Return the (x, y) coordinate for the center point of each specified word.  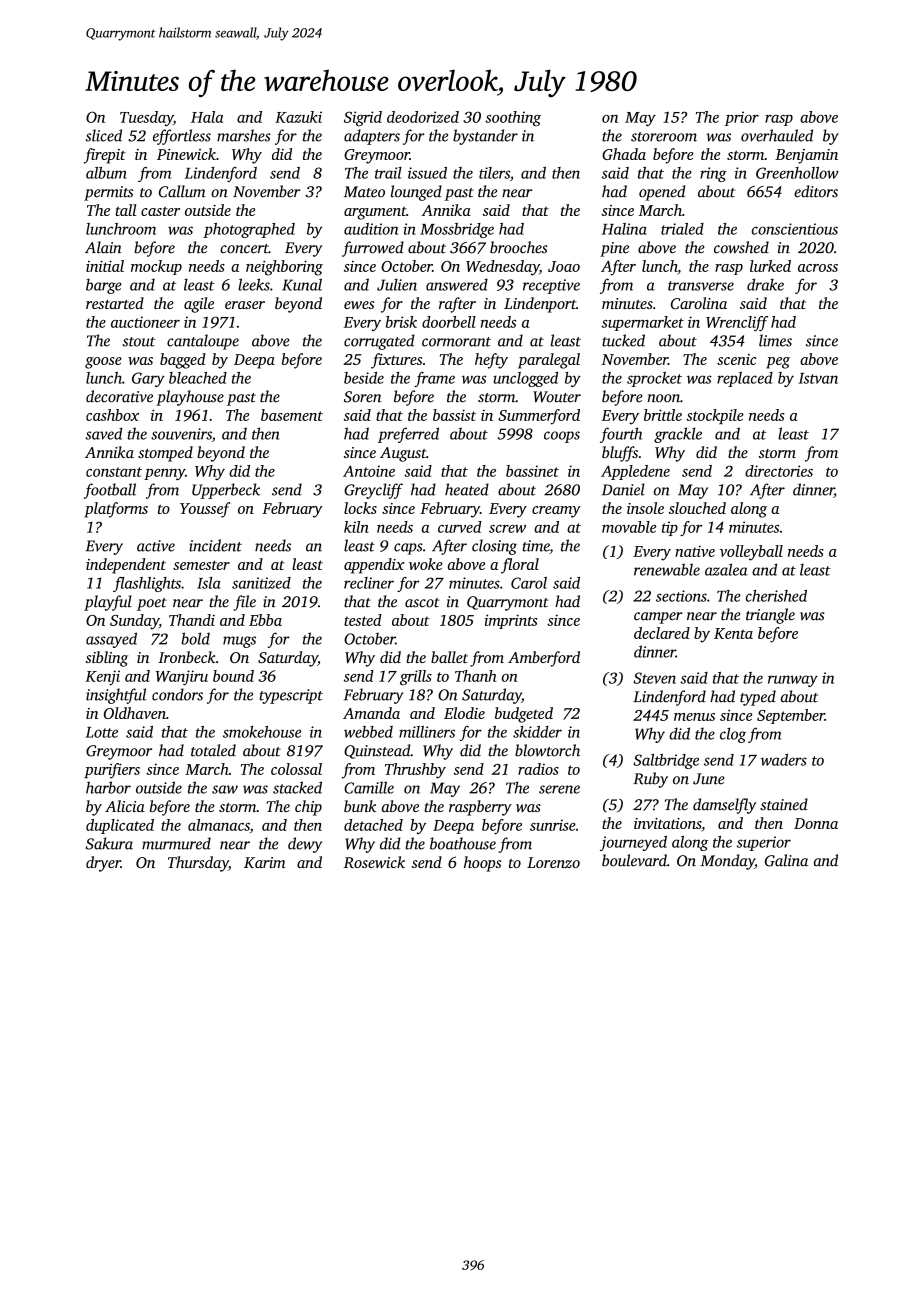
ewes (359, 305)
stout (139, 342)
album (106, 173)
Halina (624, 229)
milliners (427, 732)
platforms (116, 510)
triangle (770, 616)
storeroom (664, 137)
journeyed (633, 843)
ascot (422, 603)
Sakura (109, 843)
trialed (682, 229)
